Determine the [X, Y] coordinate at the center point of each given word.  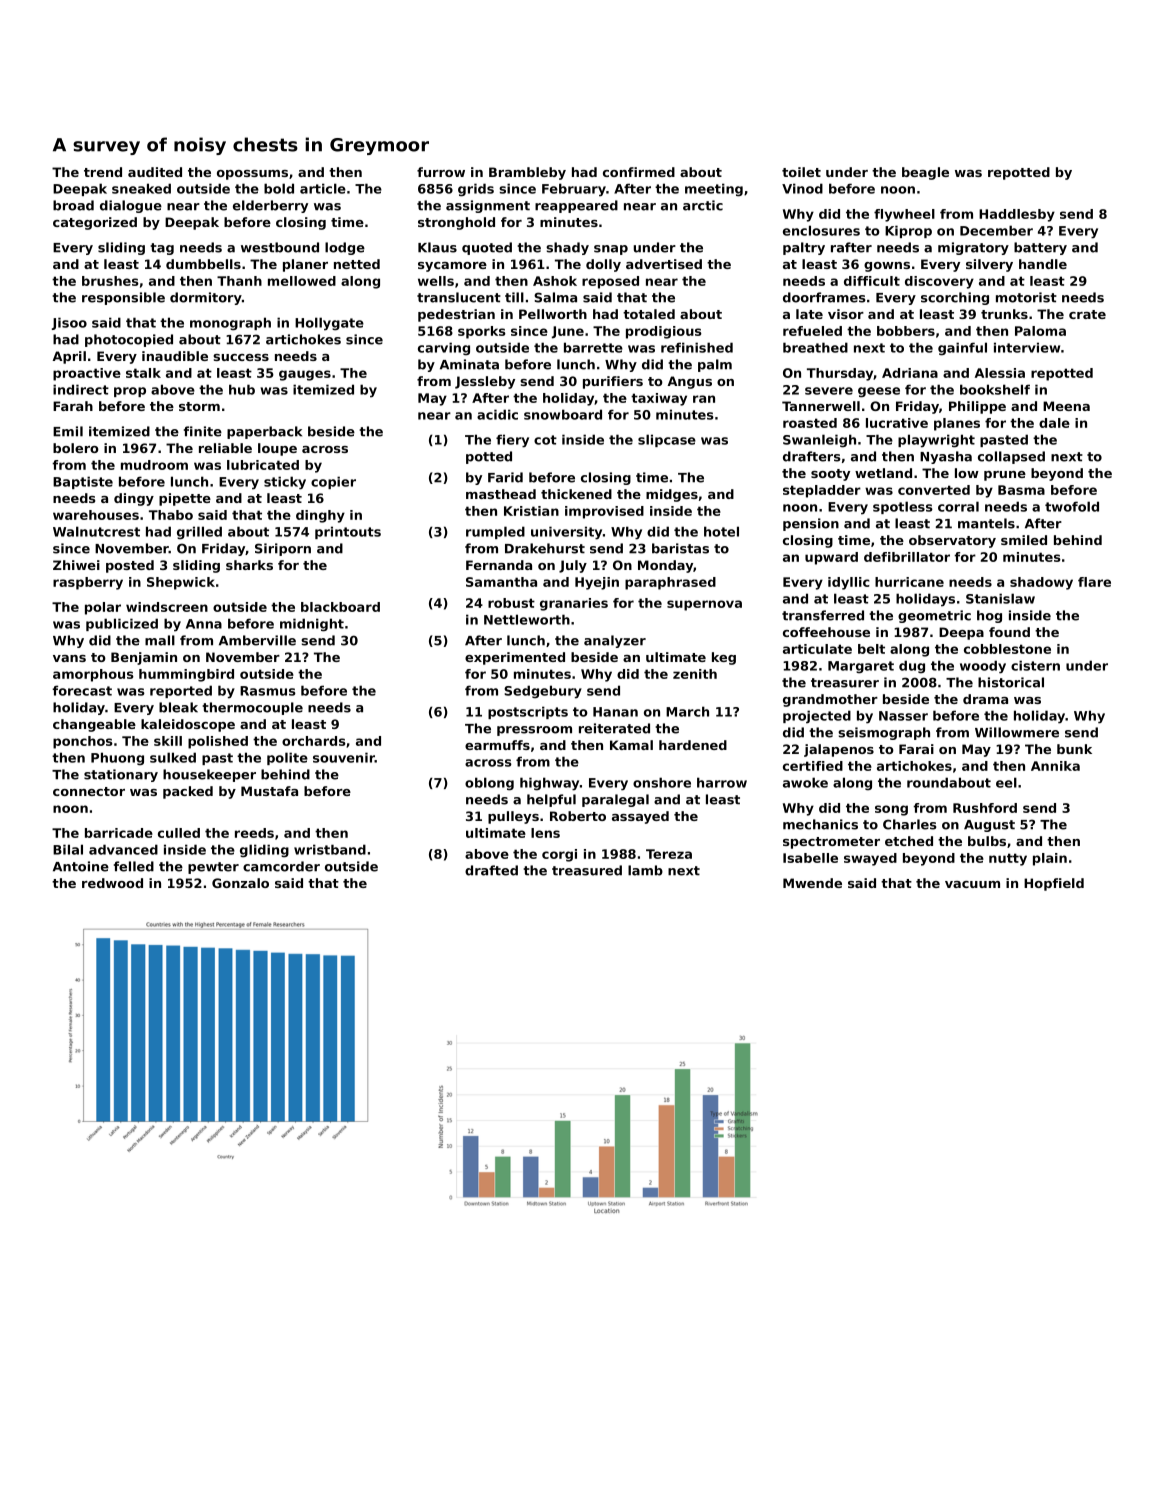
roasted [810, 423]
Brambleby [527, 173]
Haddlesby [1017, 215]
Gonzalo [240, 883]
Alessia [1000, 373]
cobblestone [1007, 649]
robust [511, 603]
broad [73, 205]
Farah [73, 406]
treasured [587, 870]
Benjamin [144, 658]
